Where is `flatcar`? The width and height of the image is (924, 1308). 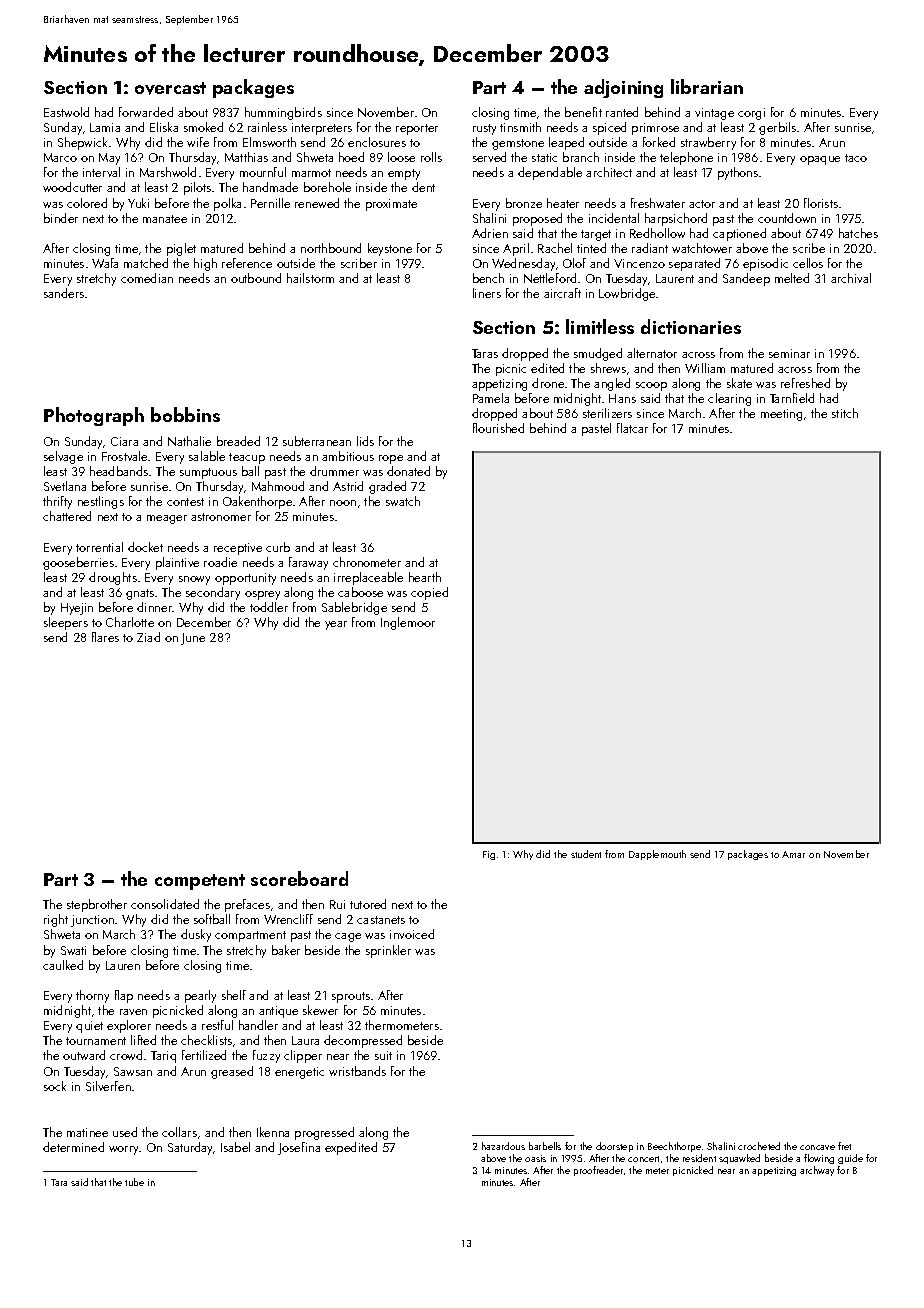
flatcar is located at coordinates (632, 428).
